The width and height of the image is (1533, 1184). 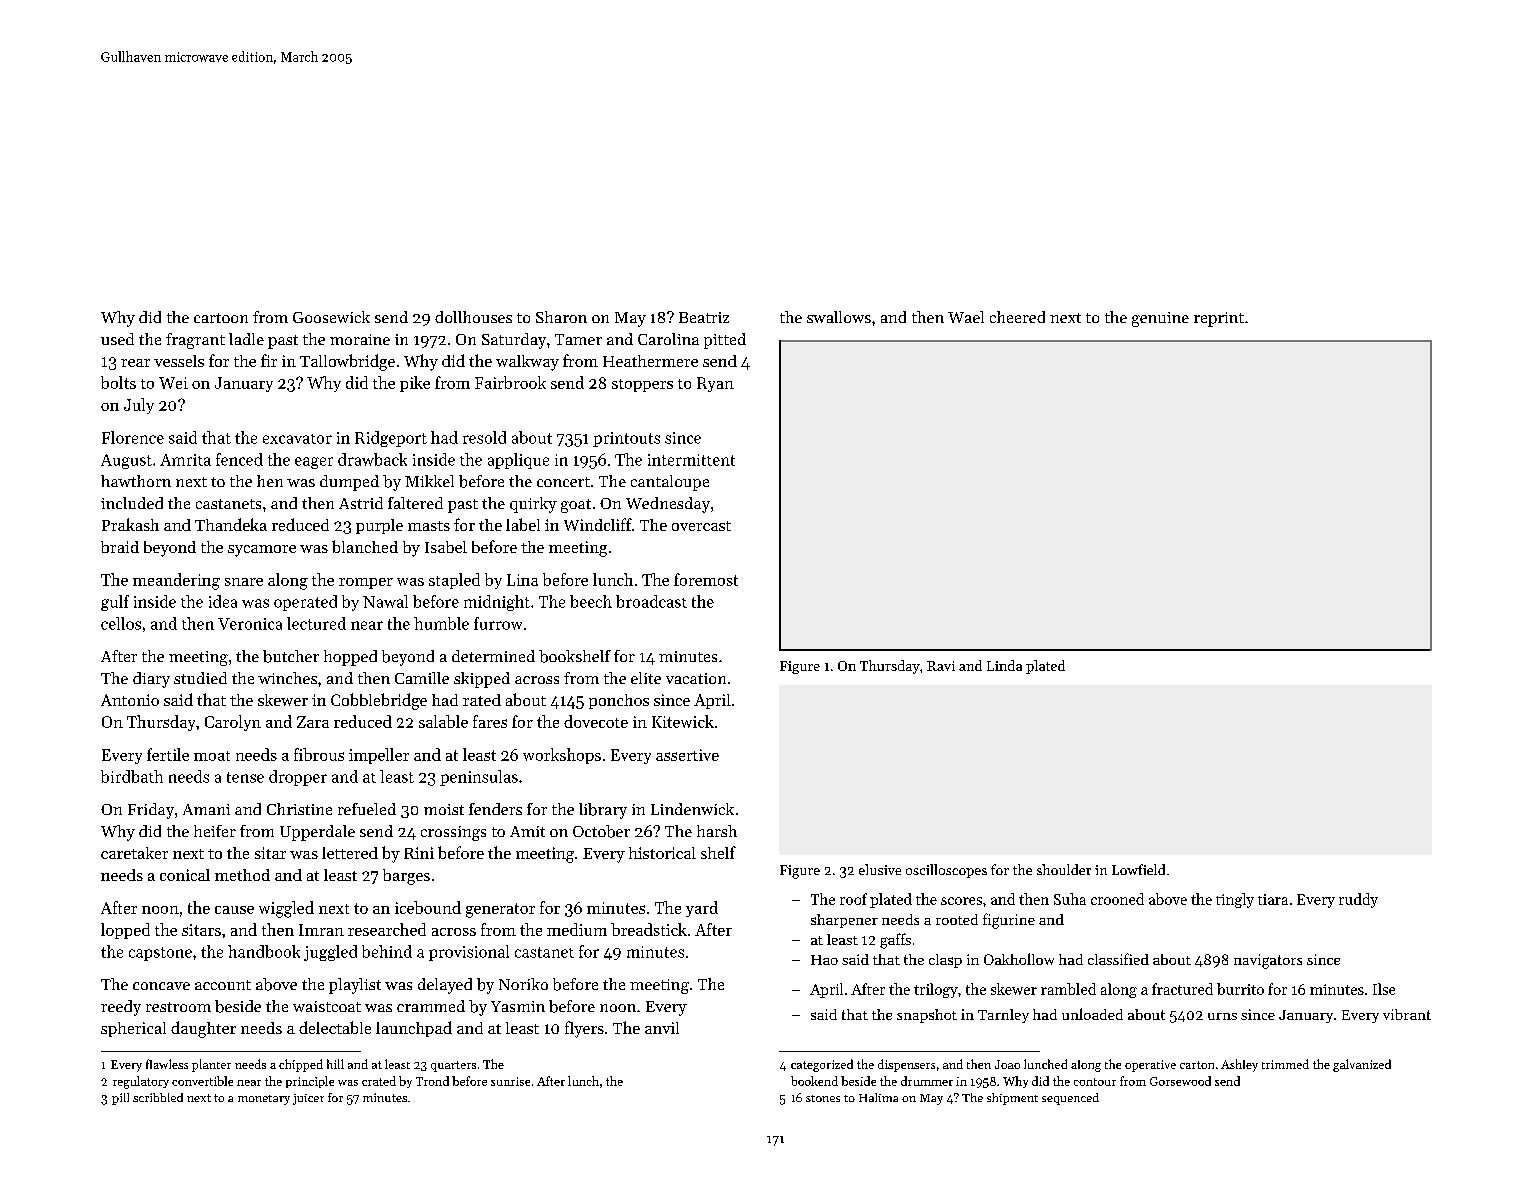 What do you see at coordinates (1004, 665) in the image?
I see `Linda` at bounding box center [1004, 665].
